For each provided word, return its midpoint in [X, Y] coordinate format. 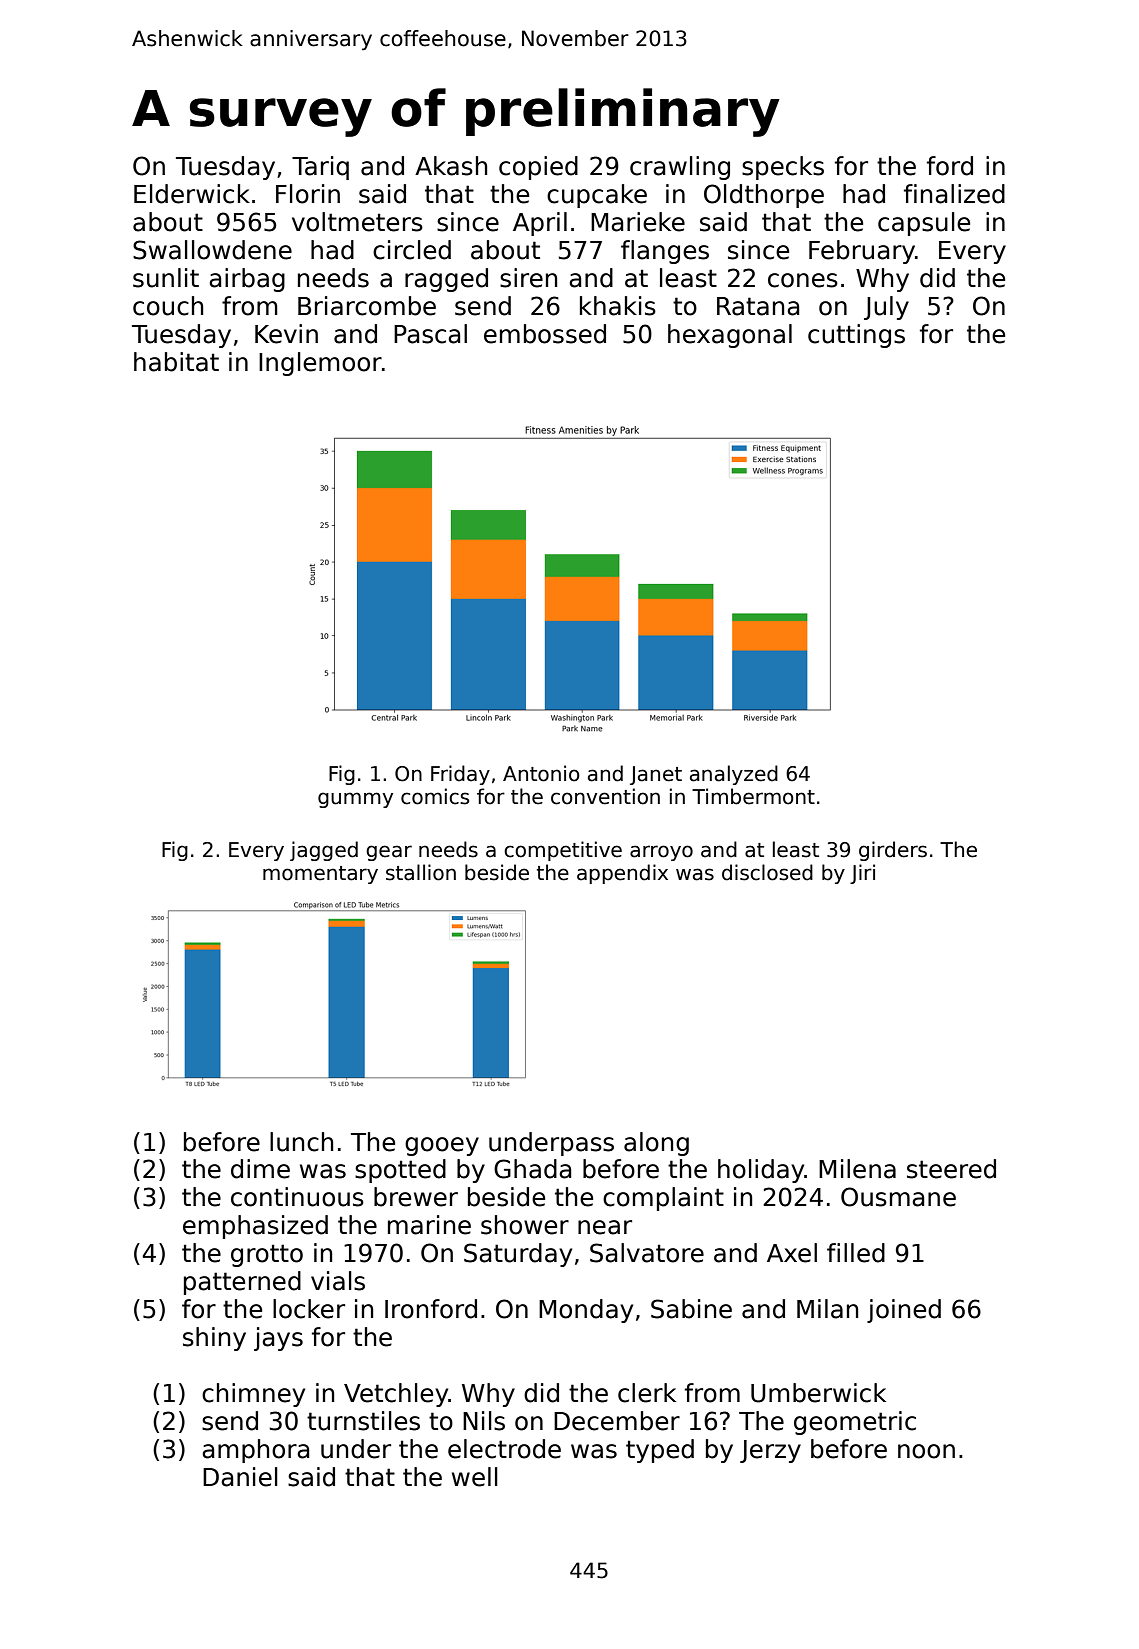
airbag [247, 280]
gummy [355, 800]
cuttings [856, 336]
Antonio [541, 773]
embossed [545, 334]
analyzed [734, 775]
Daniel [240, 1477]
